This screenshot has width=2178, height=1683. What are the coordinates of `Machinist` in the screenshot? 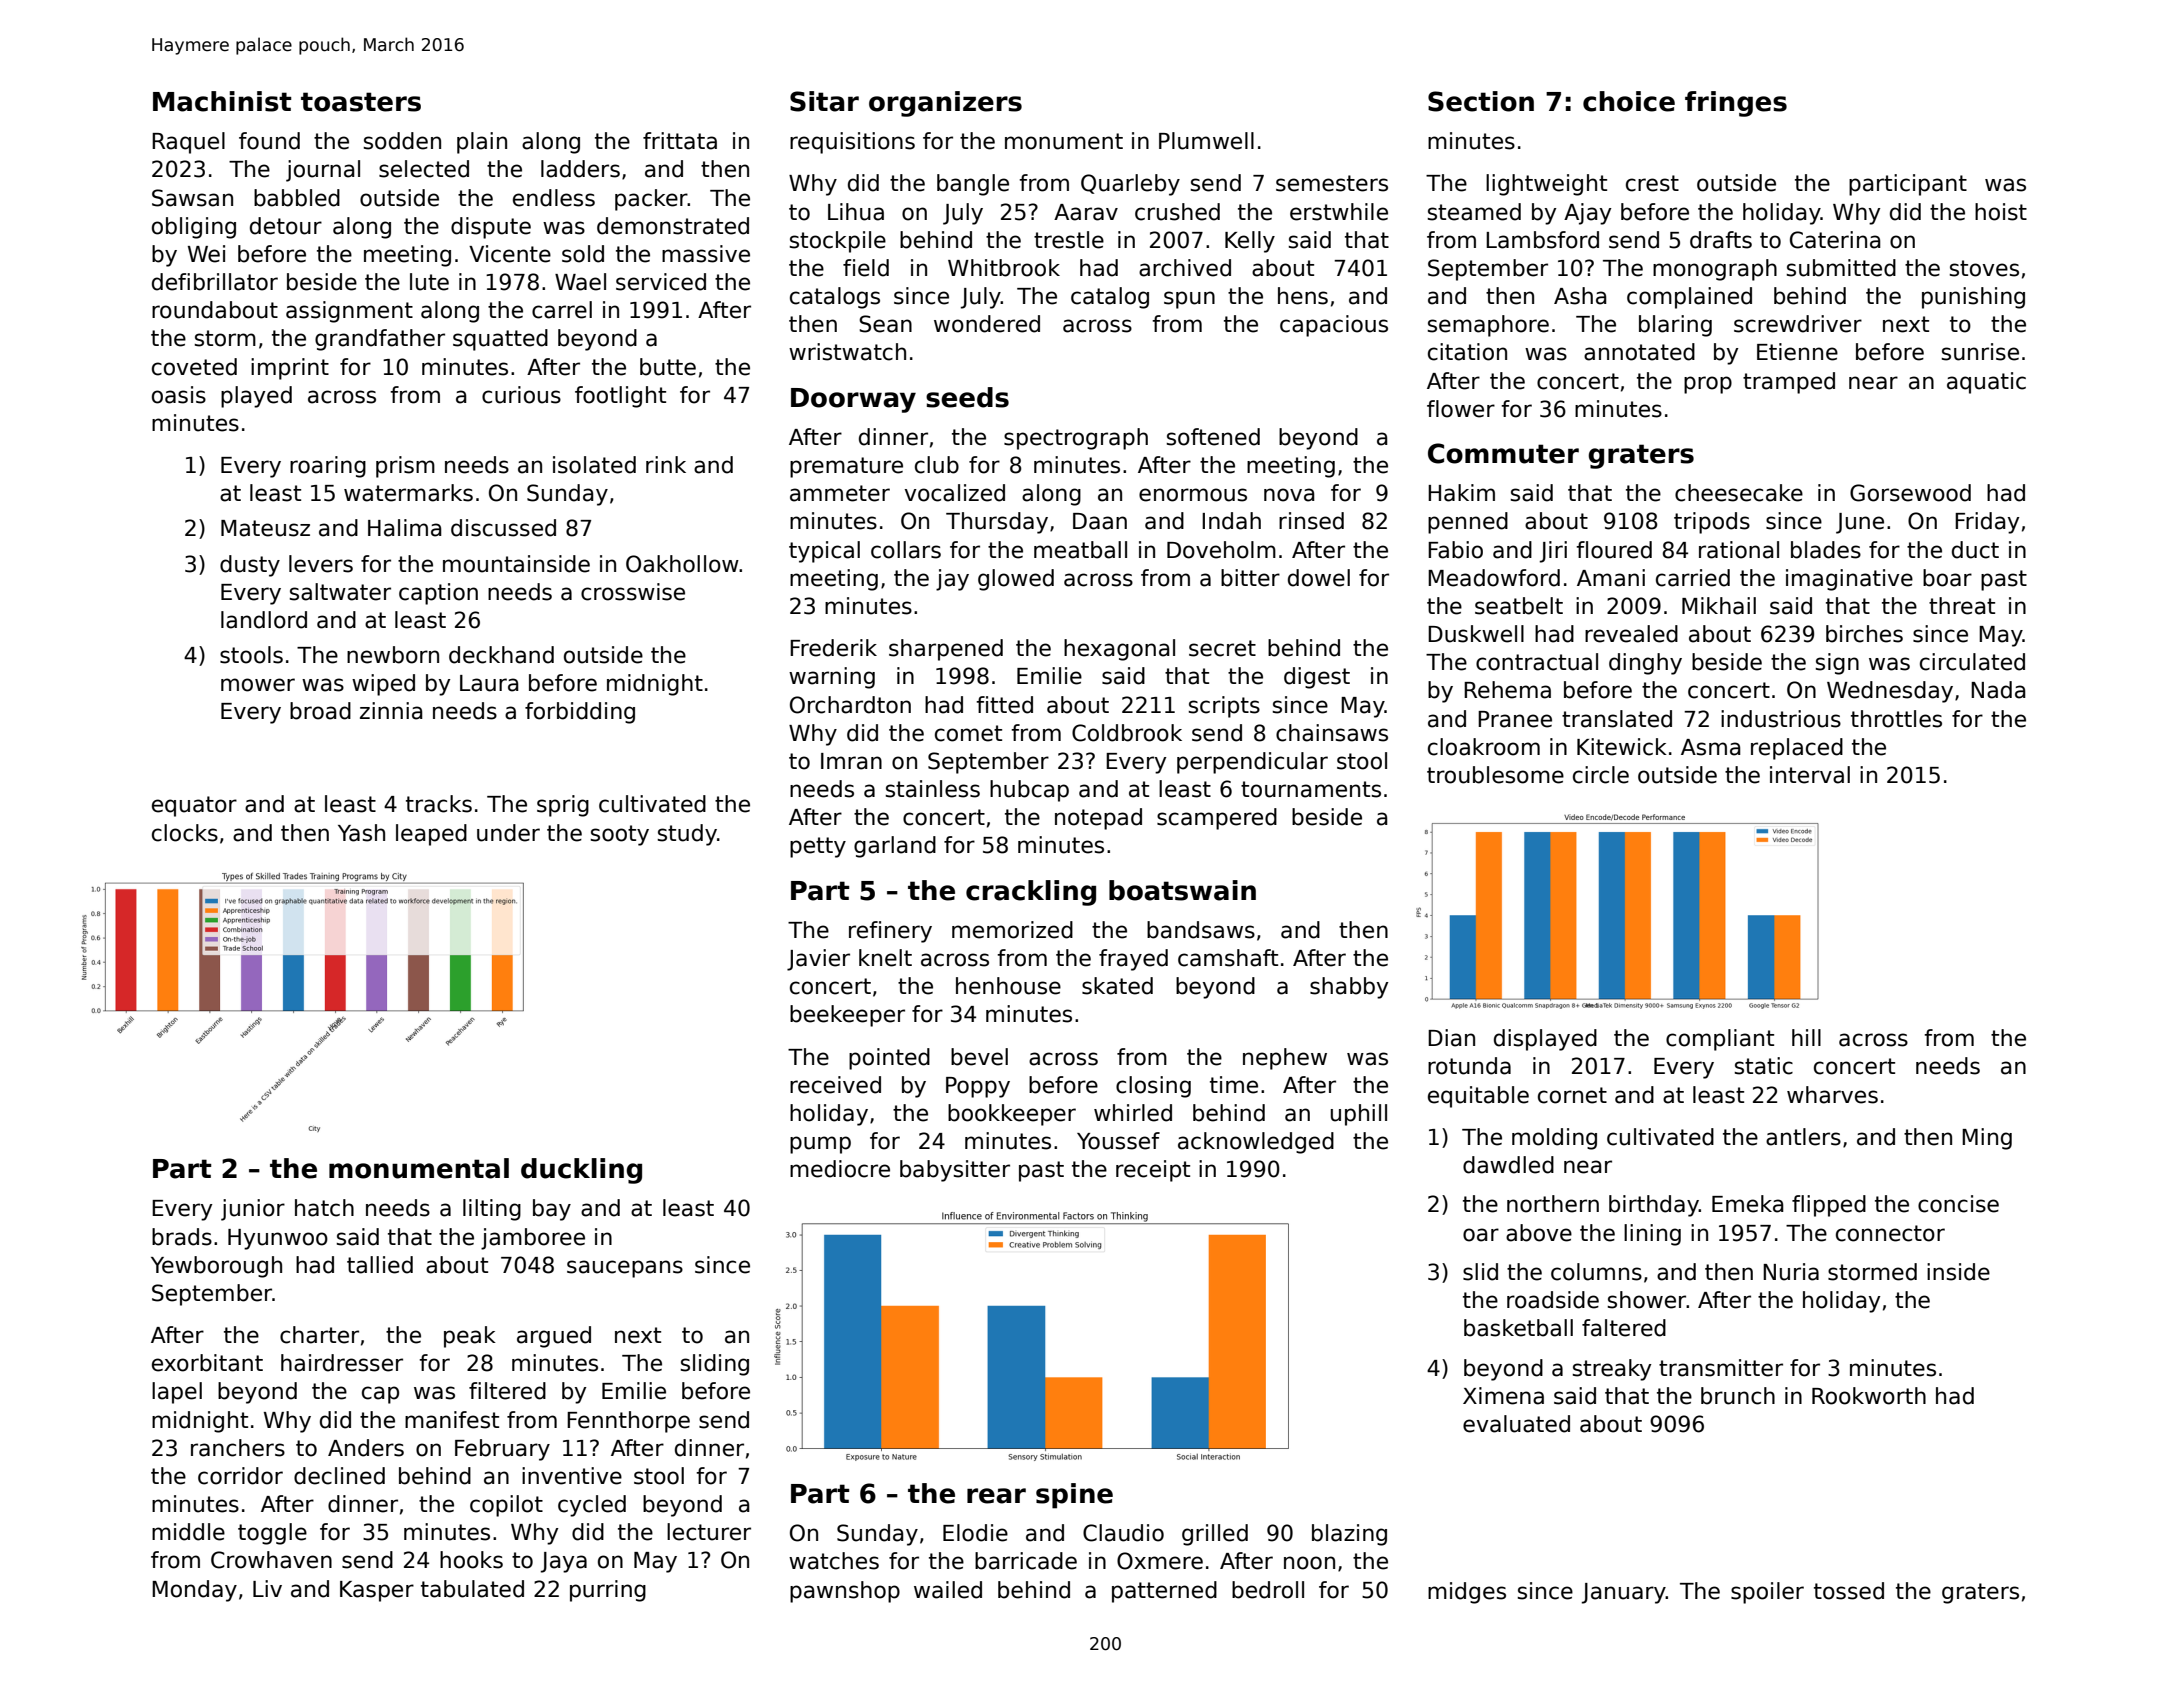 It's located at (222, 101).
